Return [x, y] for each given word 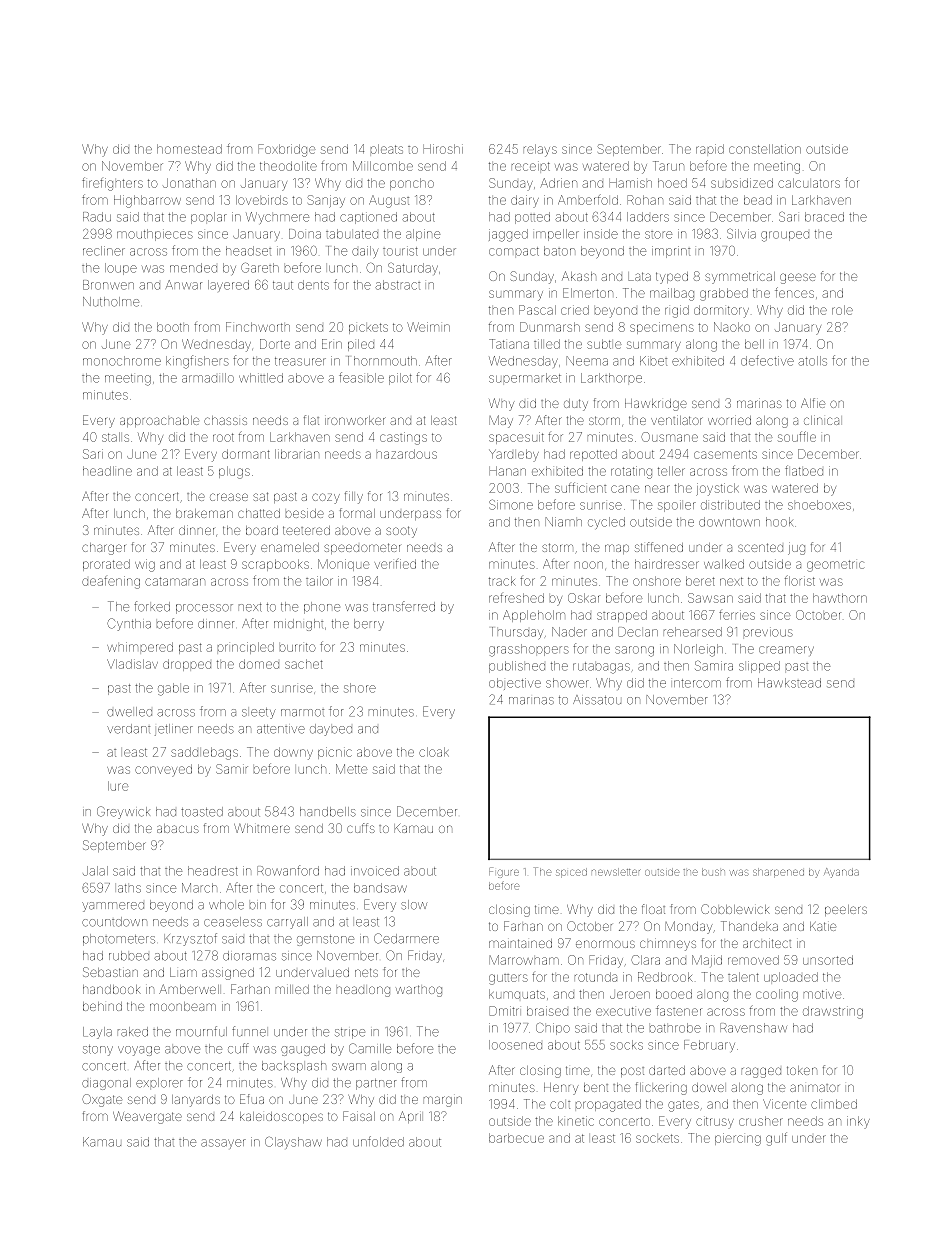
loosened [515, 1045]
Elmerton [588, 293]
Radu [97, 217]
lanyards [196, 1101]
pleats [387, 149]
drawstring [833, 1012]
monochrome [122, 361]
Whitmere [262, 828]
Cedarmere [406, 938]
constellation [765, 149]
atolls [812, 361]
